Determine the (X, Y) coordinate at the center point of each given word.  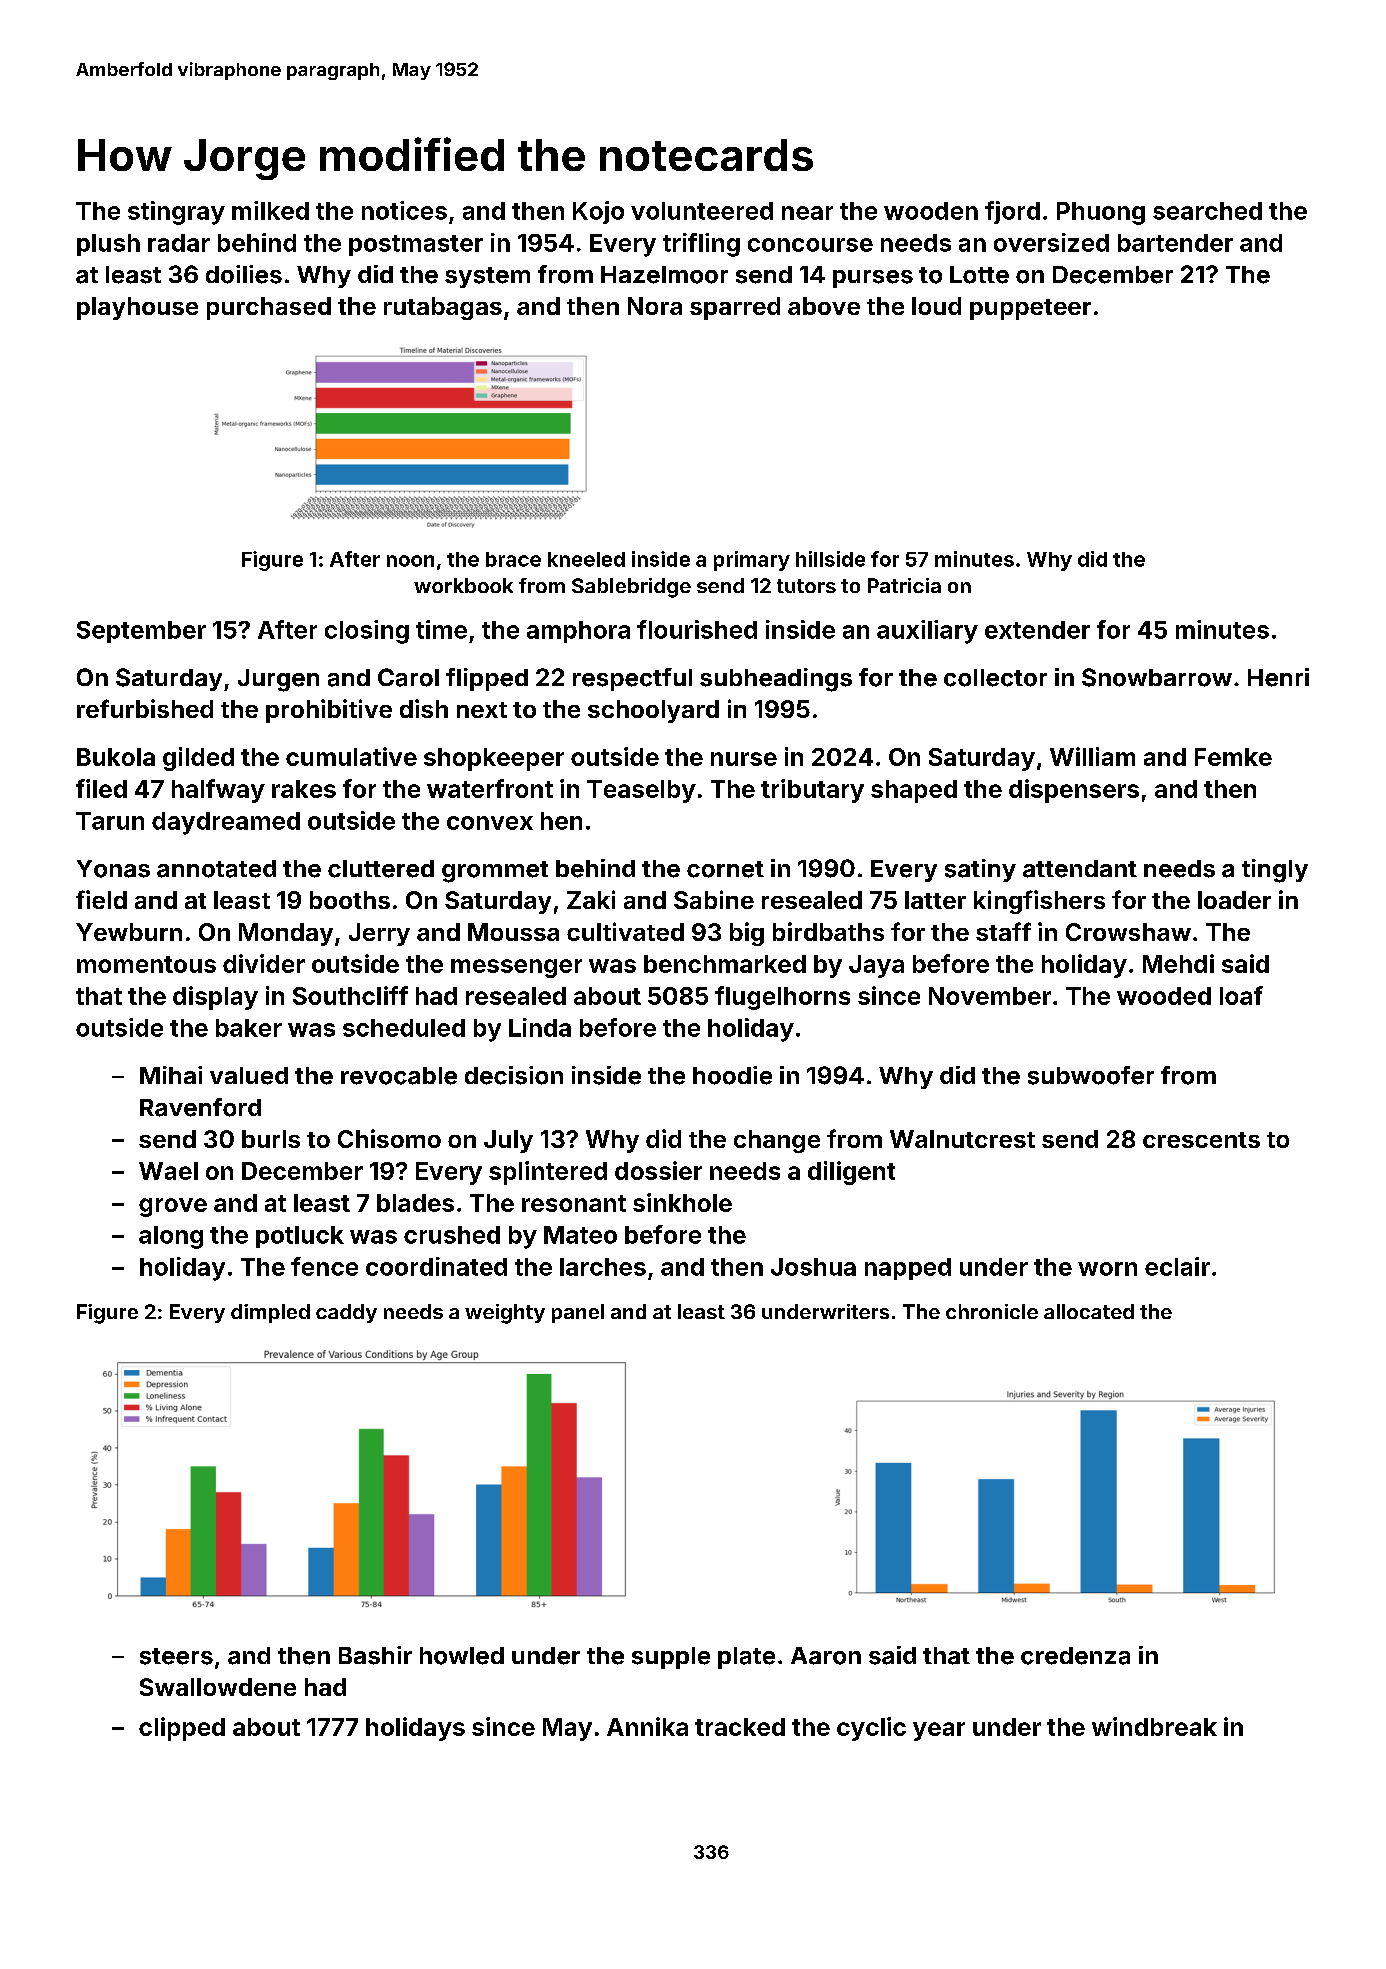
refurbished (145, 708)
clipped (182, 1729)
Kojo (598, 212)
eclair (1177, 1266)
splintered (548, 1173)
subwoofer (1091, 1075)
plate (746, 1658)
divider (264, 963)
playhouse (137, 308)
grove (173, 1207)
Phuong (1101, 213)
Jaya (876, 966)
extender (1037, 630)
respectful (632, 679)
